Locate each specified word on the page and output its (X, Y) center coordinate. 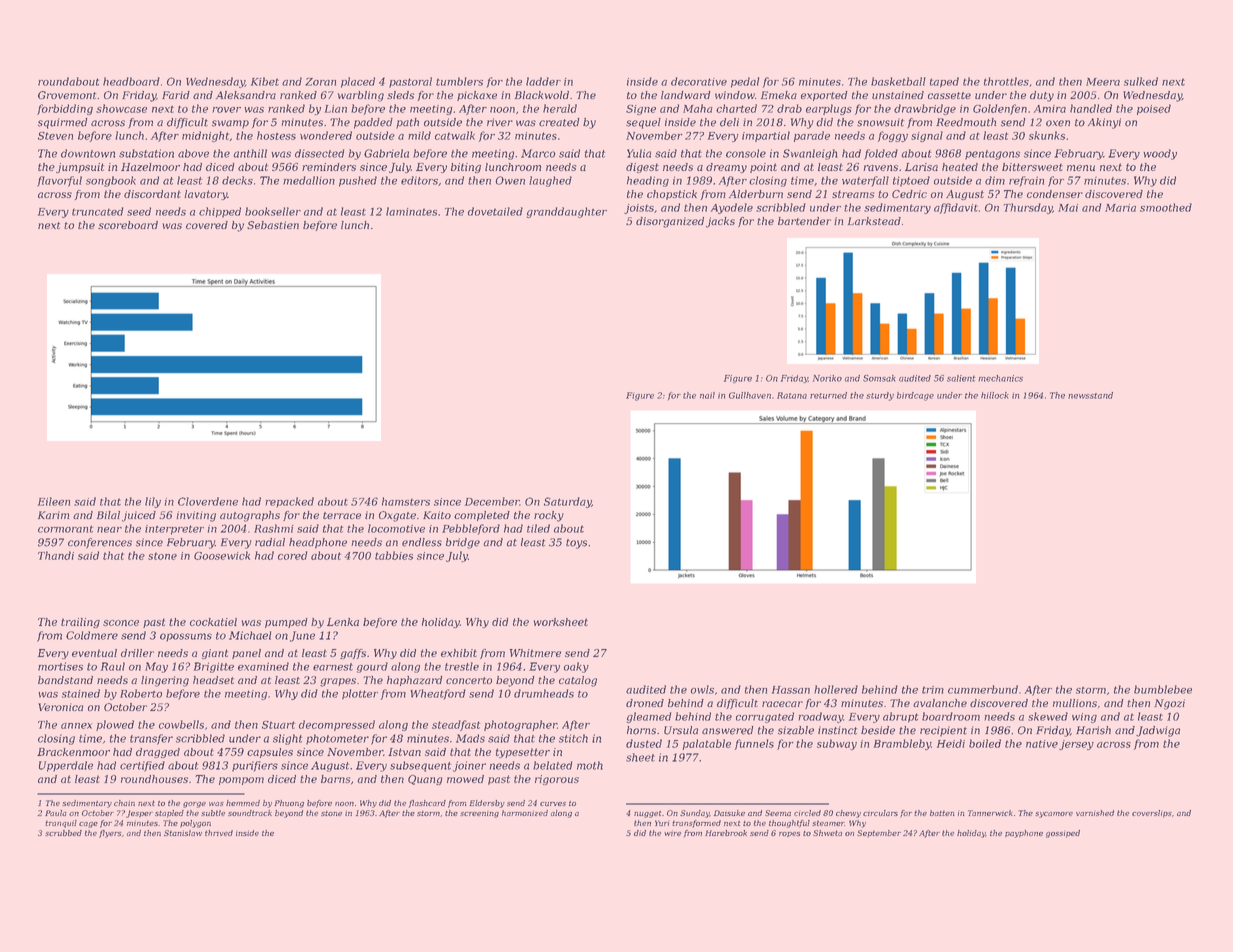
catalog (578, 681)
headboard (131, 81)
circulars (880, 813)
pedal (745, 82)
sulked (1141, 81)
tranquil (61, 824)
